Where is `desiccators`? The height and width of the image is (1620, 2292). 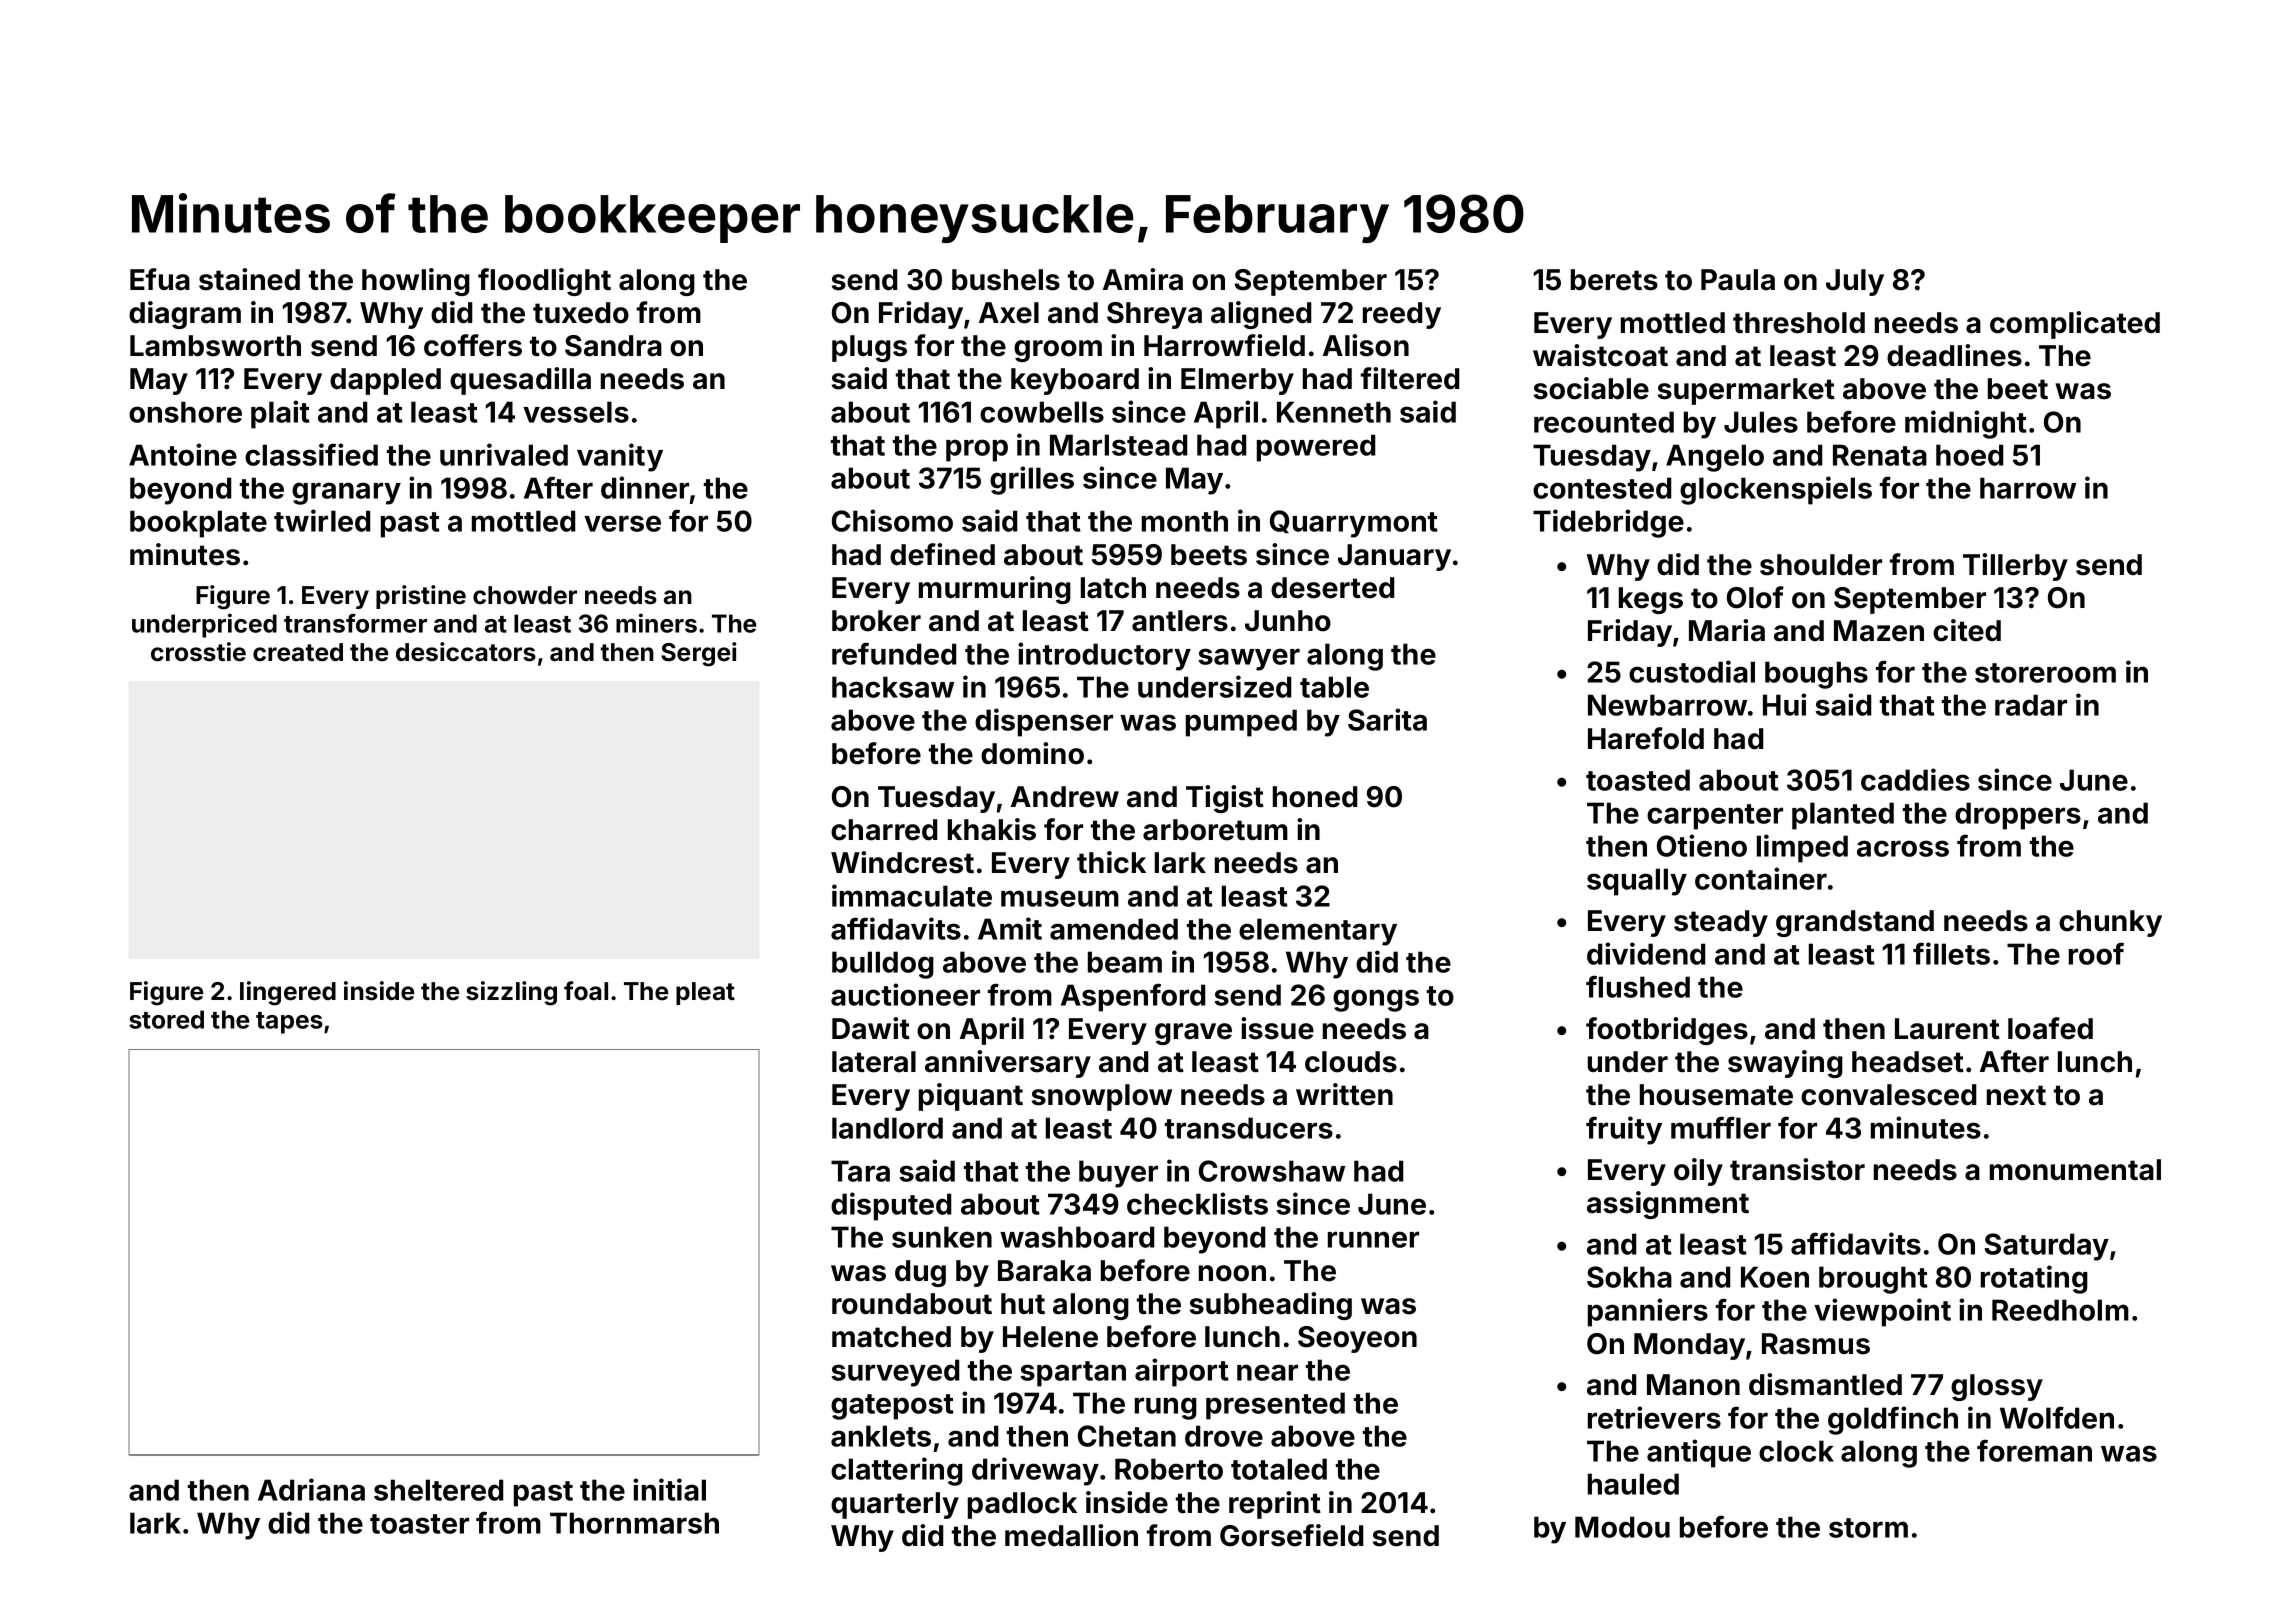
desiccators is located at coordinates (466, 652).
